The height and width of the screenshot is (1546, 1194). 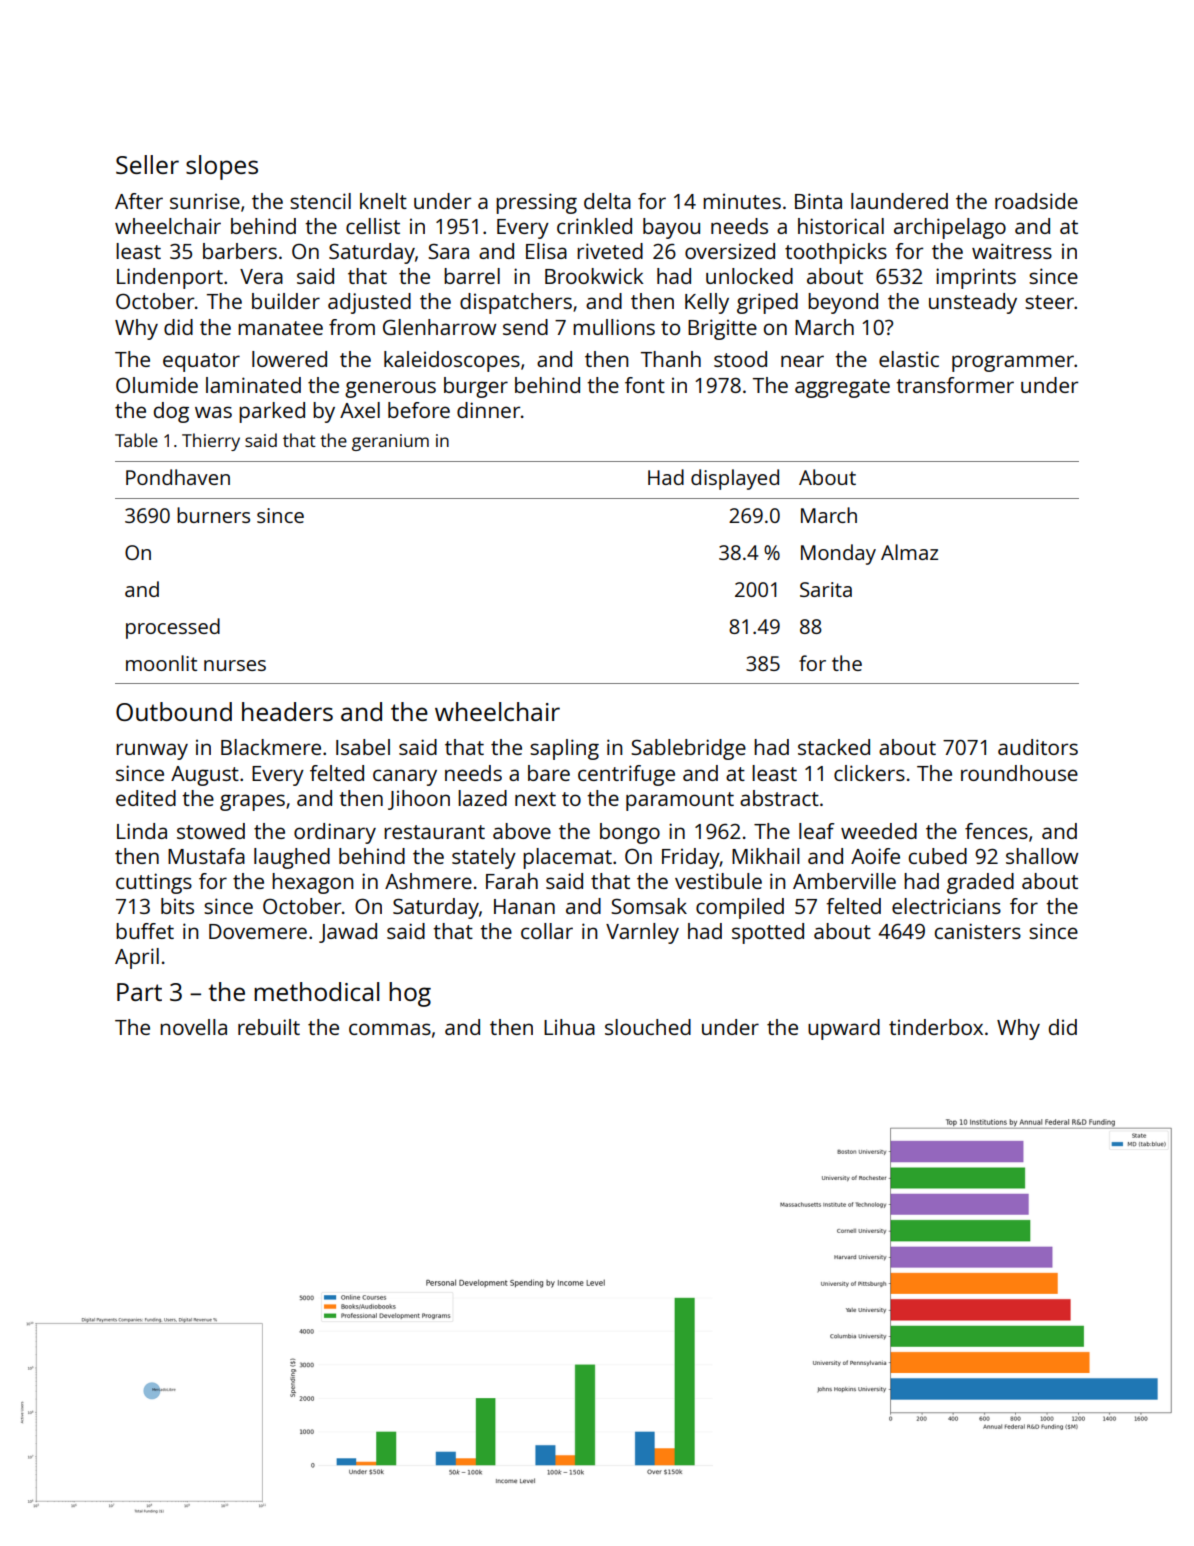 I want to click on laminated, so click(x=253, y=385).
